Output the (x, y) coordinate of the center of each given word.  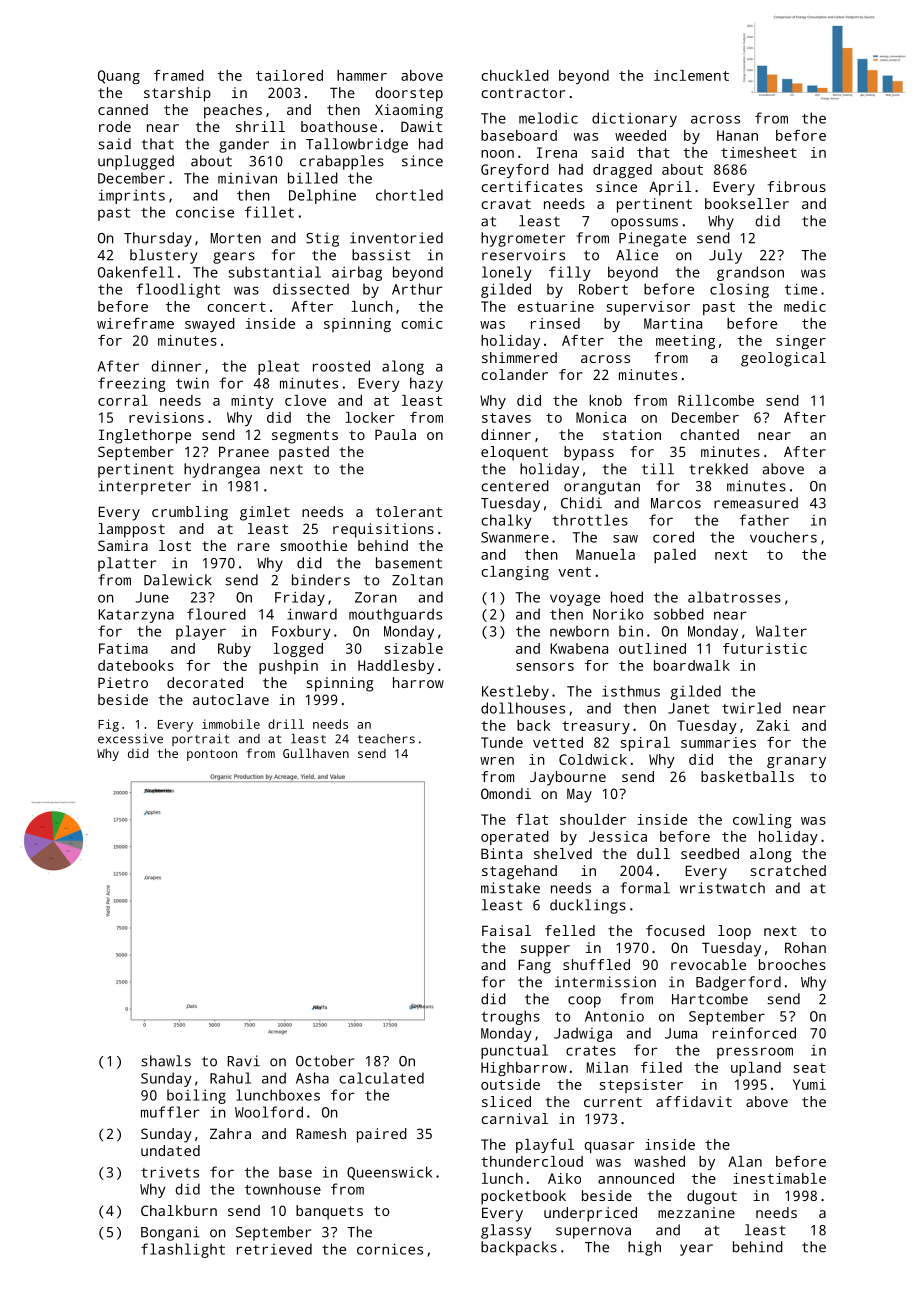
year (696, 1250)
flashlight (183, 1250)
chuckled (515, 75)
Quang (119, 77)
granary (796, 762)
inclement (691, 75)
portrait (201, 740)
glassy (506, 1231)
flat (532, 819)
